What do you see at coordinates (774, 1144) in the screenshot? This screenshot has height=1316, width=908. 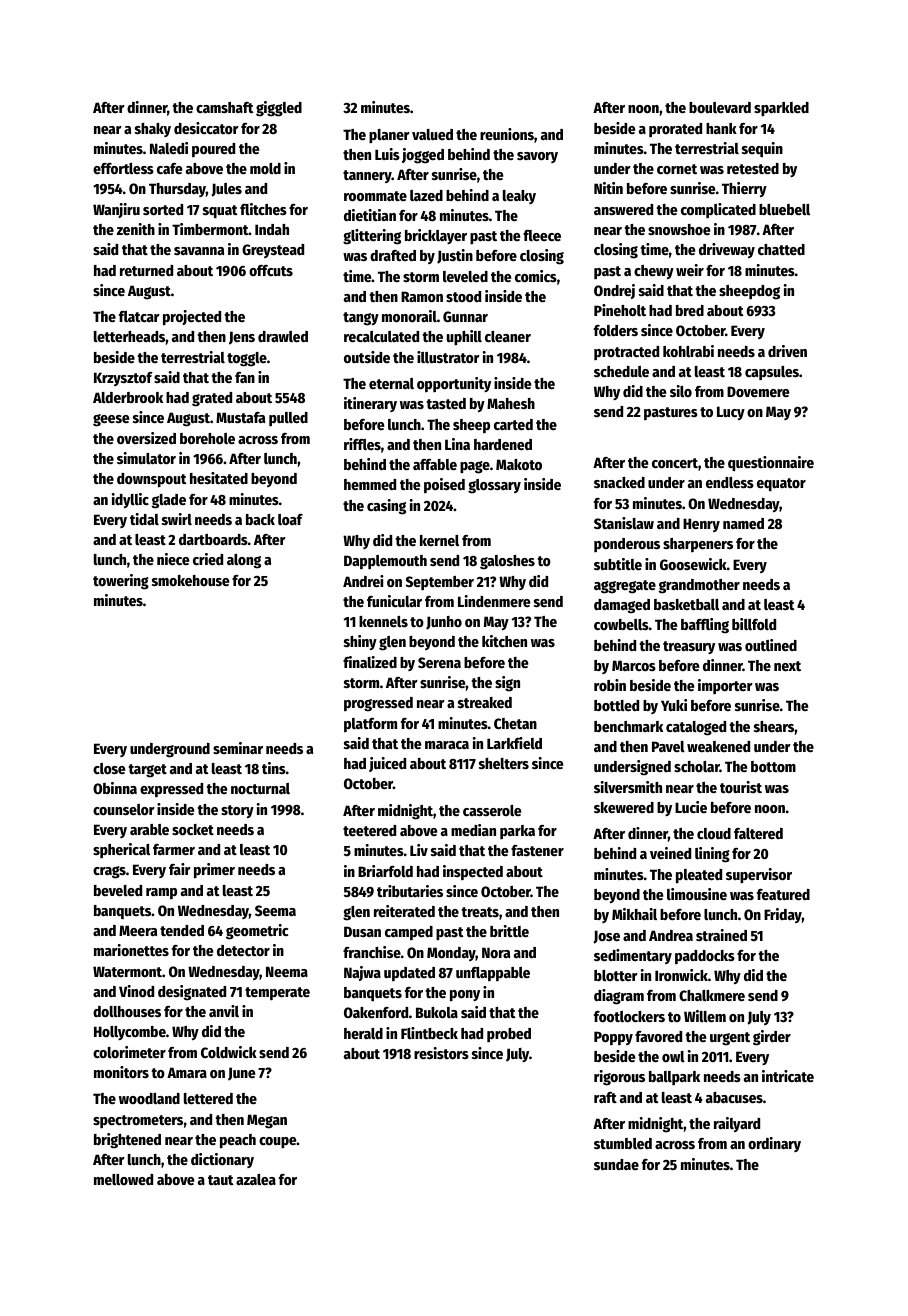 I see `ordinary` at bounding box center [774, 1144].
